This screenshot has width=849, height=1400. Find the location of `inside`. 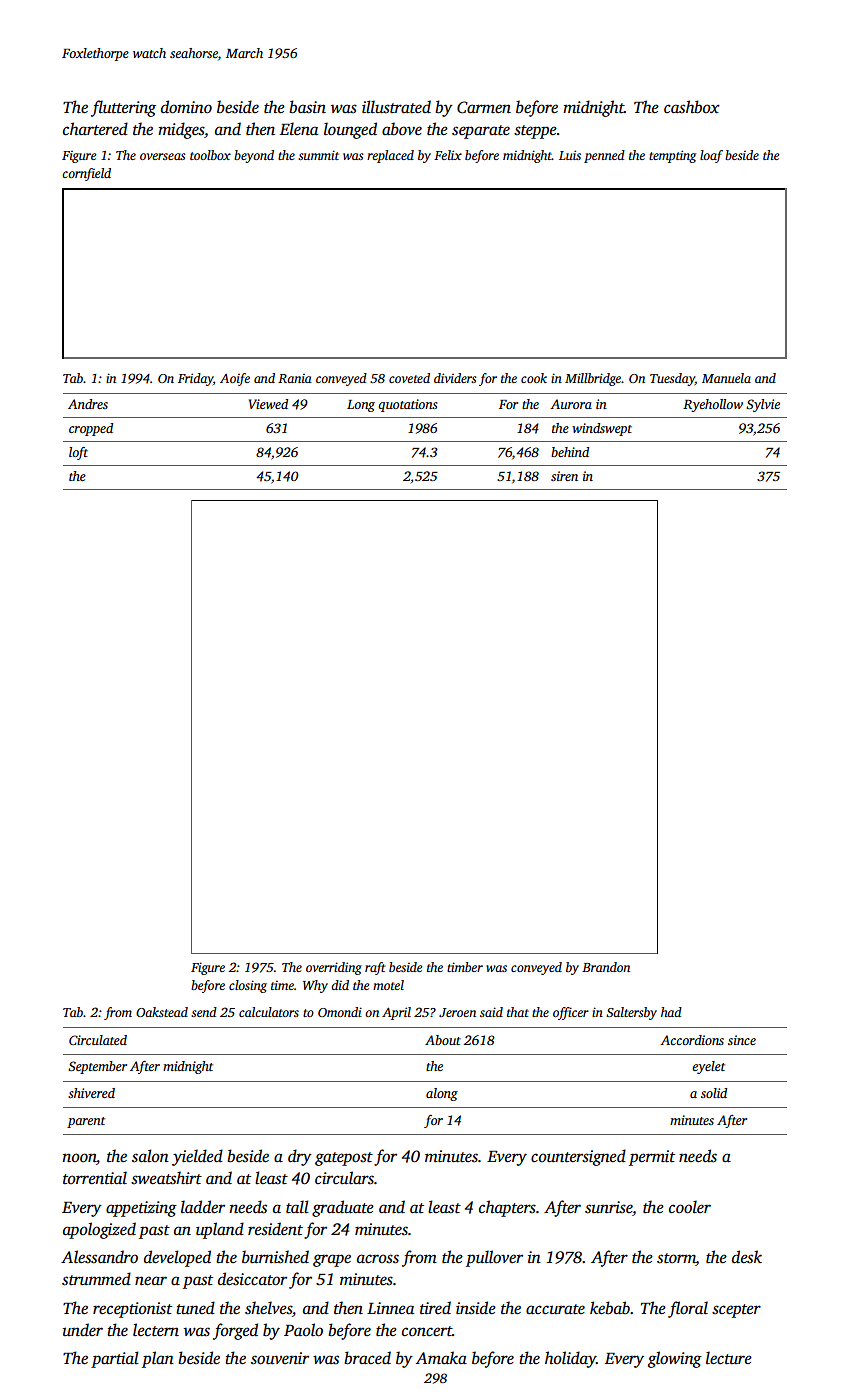

inside is located at coordinates (476, 1308).
